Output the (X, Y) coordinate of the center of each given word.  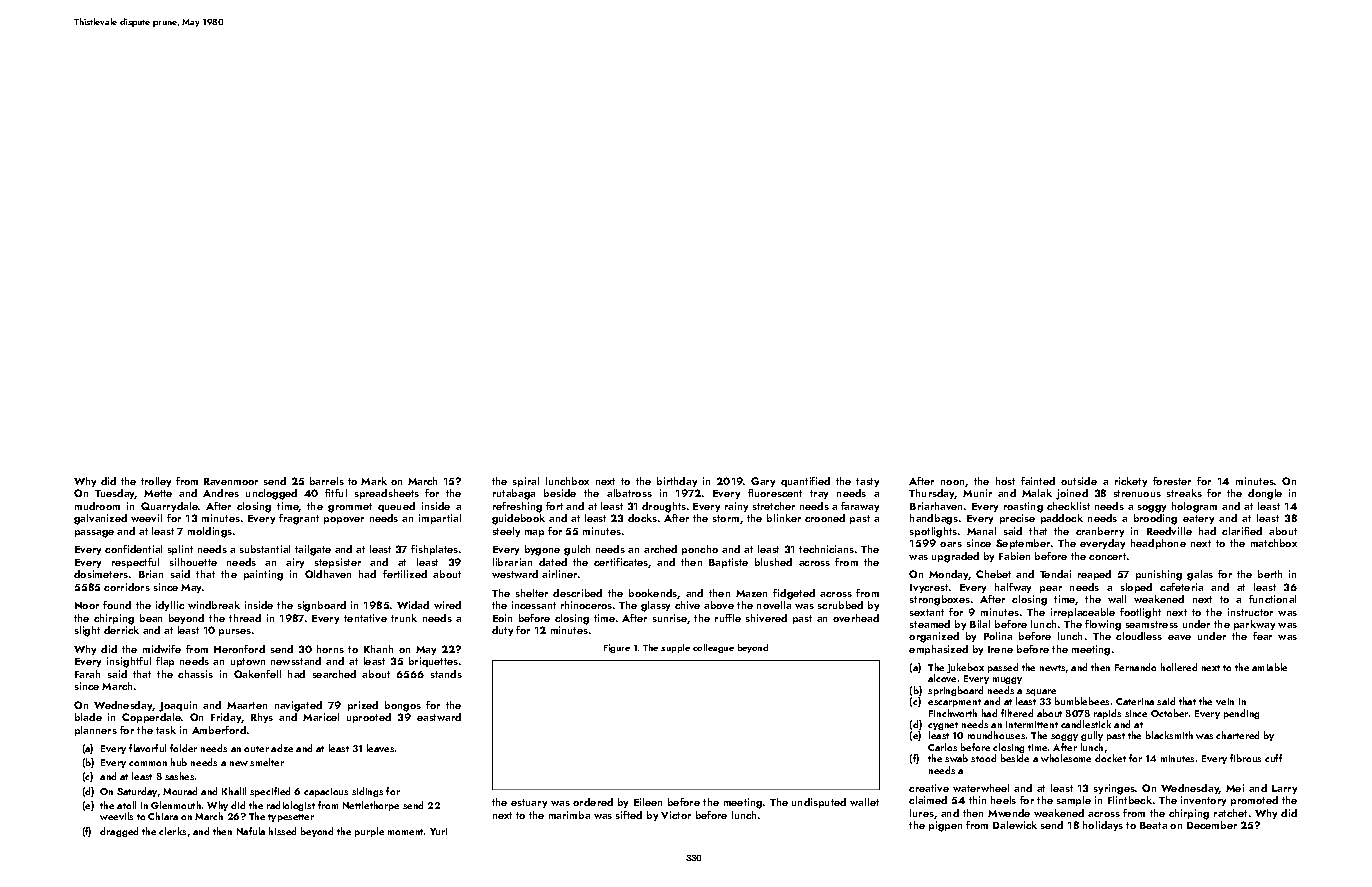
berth (1270, 574)
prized (363, 706)
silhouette (193, 562)
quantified (805, 482)
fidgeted (794, 594)
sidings (367, 792)
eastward (439, 717)
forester (1172, 481)
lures (922, 813)
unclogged (271, 494)
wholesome (1066, 758)
